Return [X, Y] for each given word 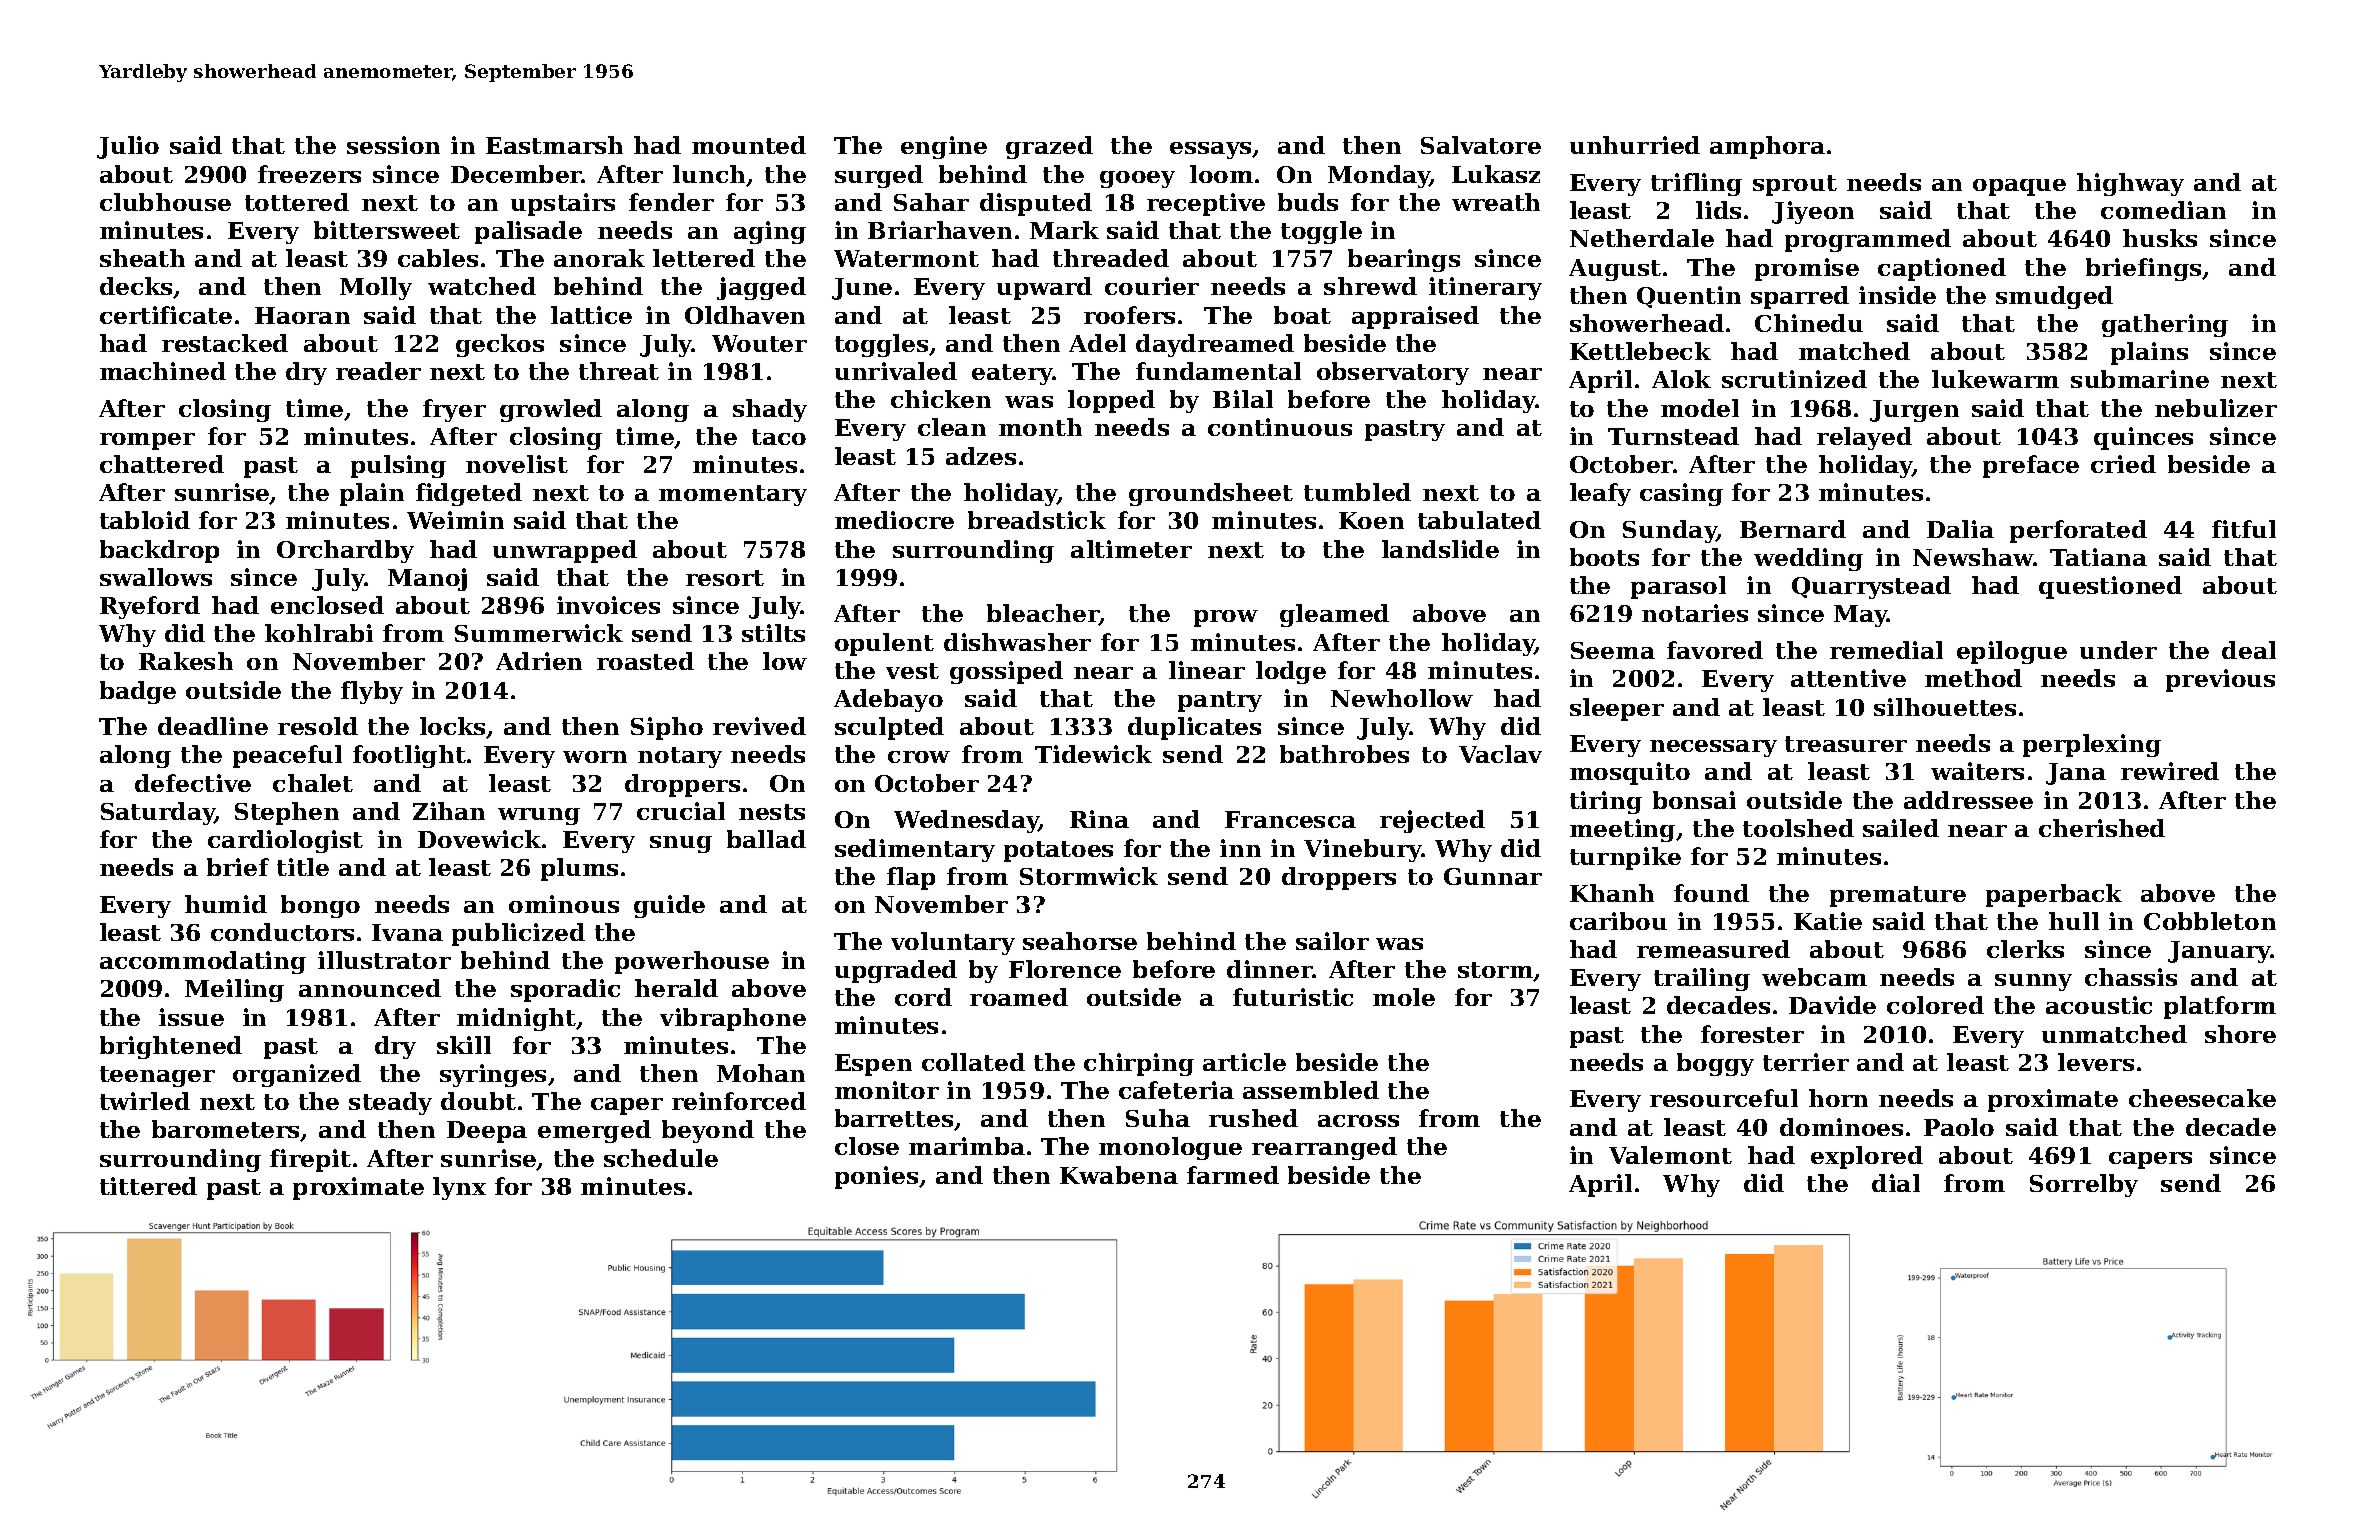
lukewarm [1995, 379]
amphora [1767, 147]
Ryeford [150, 607]
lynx [459, 1188]
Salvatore [1481, 145]
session [393, 145]
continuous [1280, 427]
